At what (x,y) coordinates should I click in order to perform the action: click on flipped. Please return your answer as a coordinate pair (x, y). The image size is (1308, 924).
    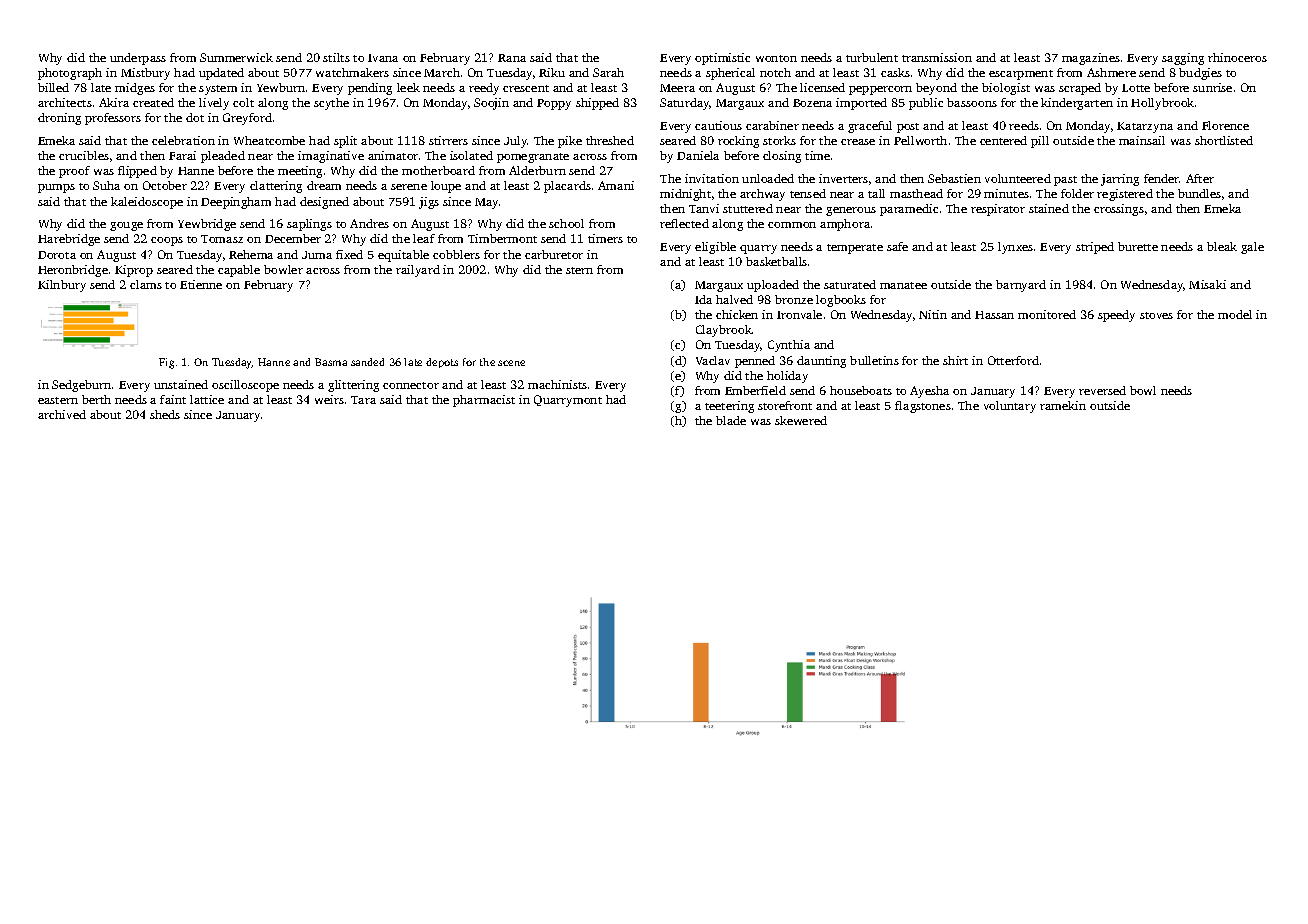
    Looking at the image, I should click on (137, 172).
